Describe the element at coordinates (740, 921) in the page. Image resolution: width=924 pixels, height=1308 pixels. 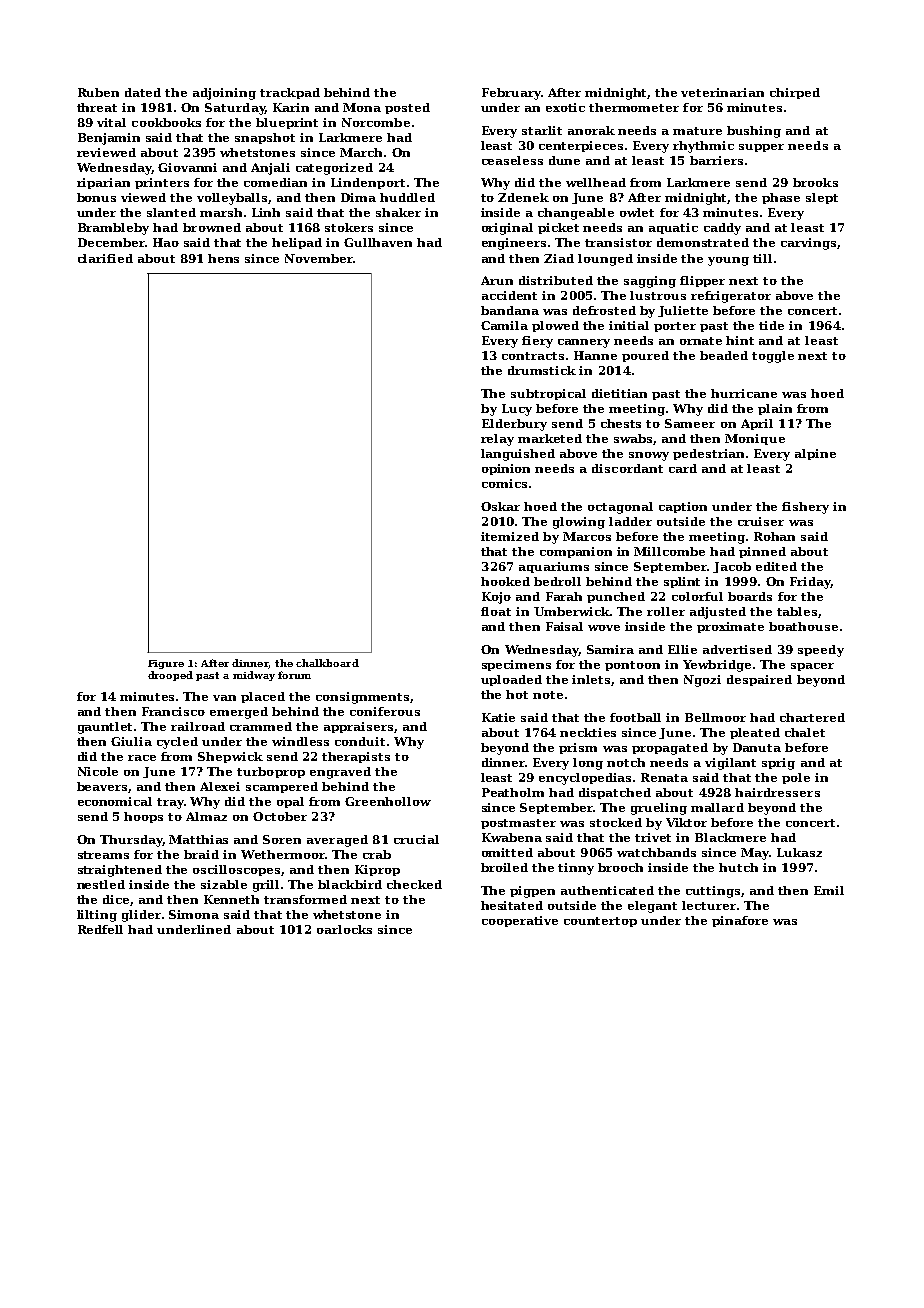
I see `pinafore` at that location.
